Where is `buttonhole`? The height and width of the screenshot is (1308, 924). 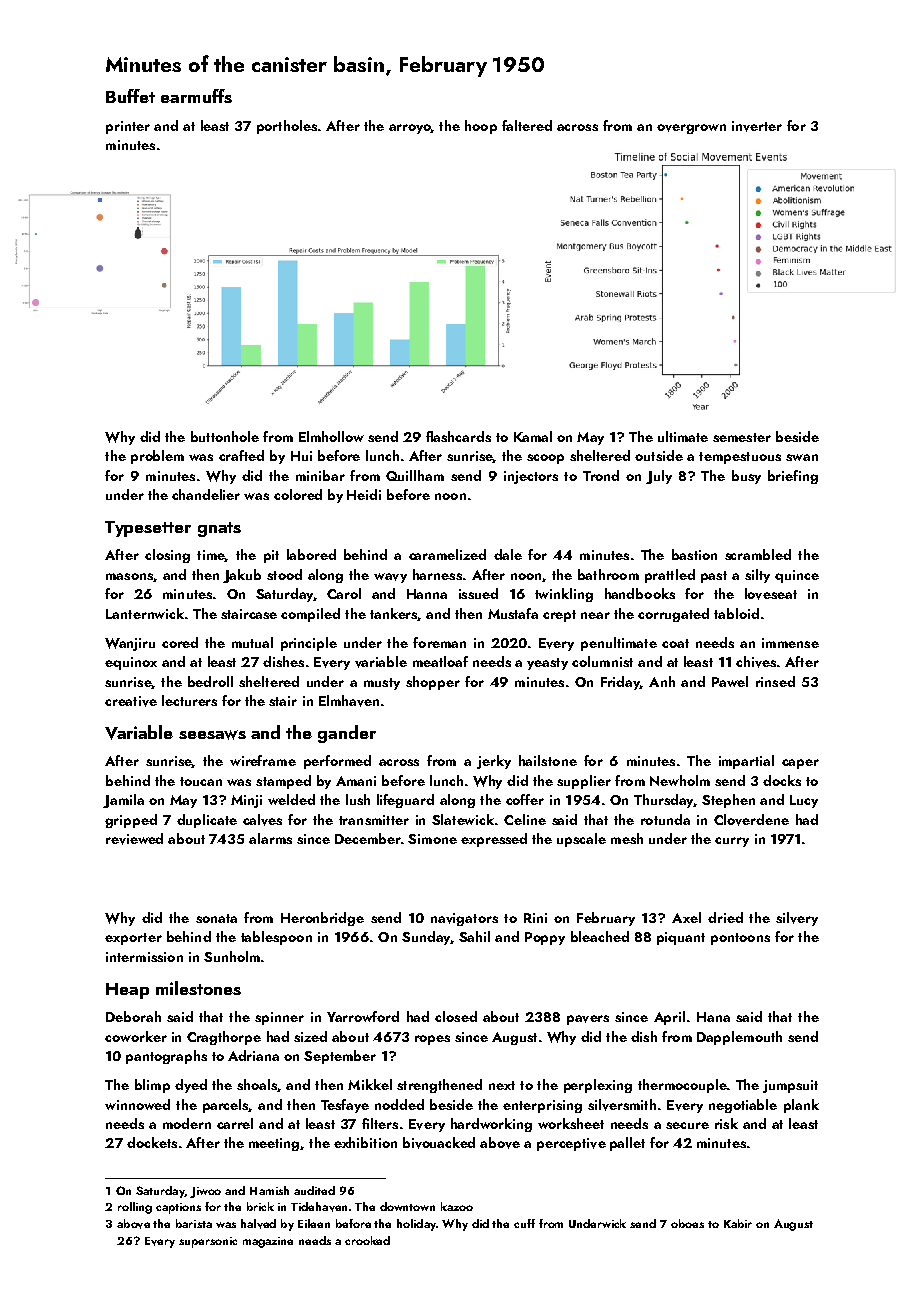 buttonhole is located at coordinates (225, 436).
